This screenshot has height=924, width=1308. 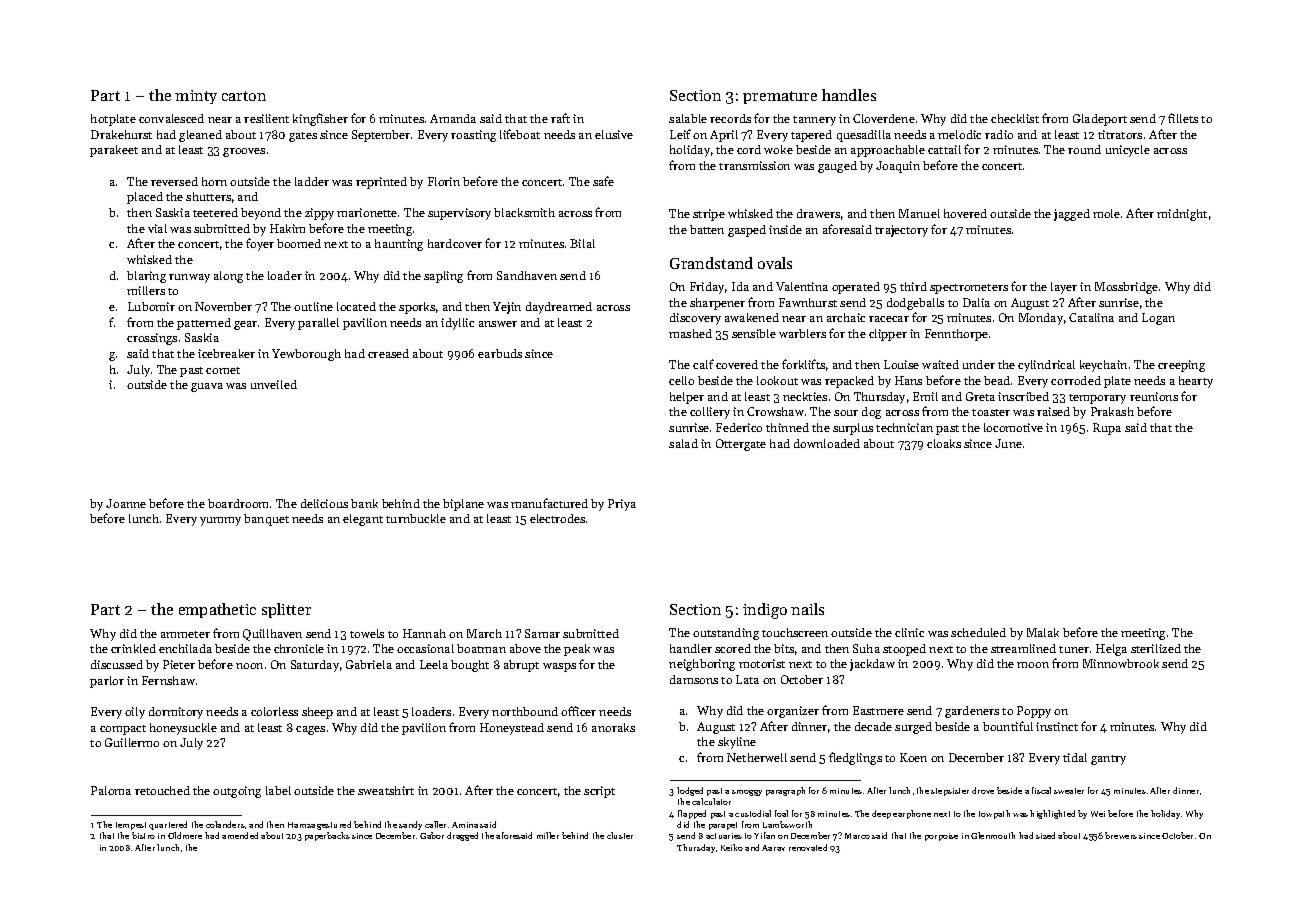 I want to click on boardroom, so click(x=238, y=503).
